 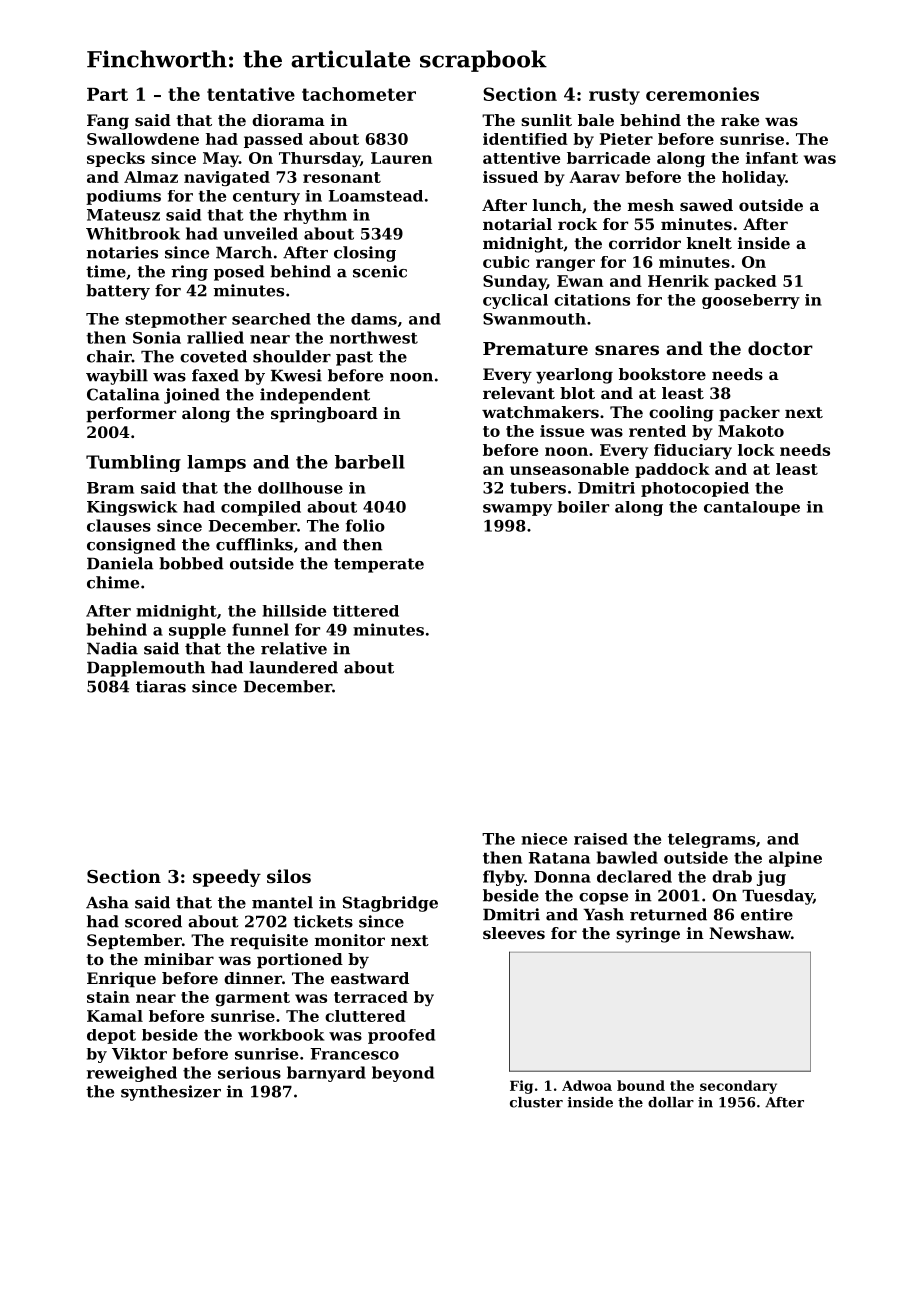 I want to click on ceremonies, so click(x=702, y=94).
